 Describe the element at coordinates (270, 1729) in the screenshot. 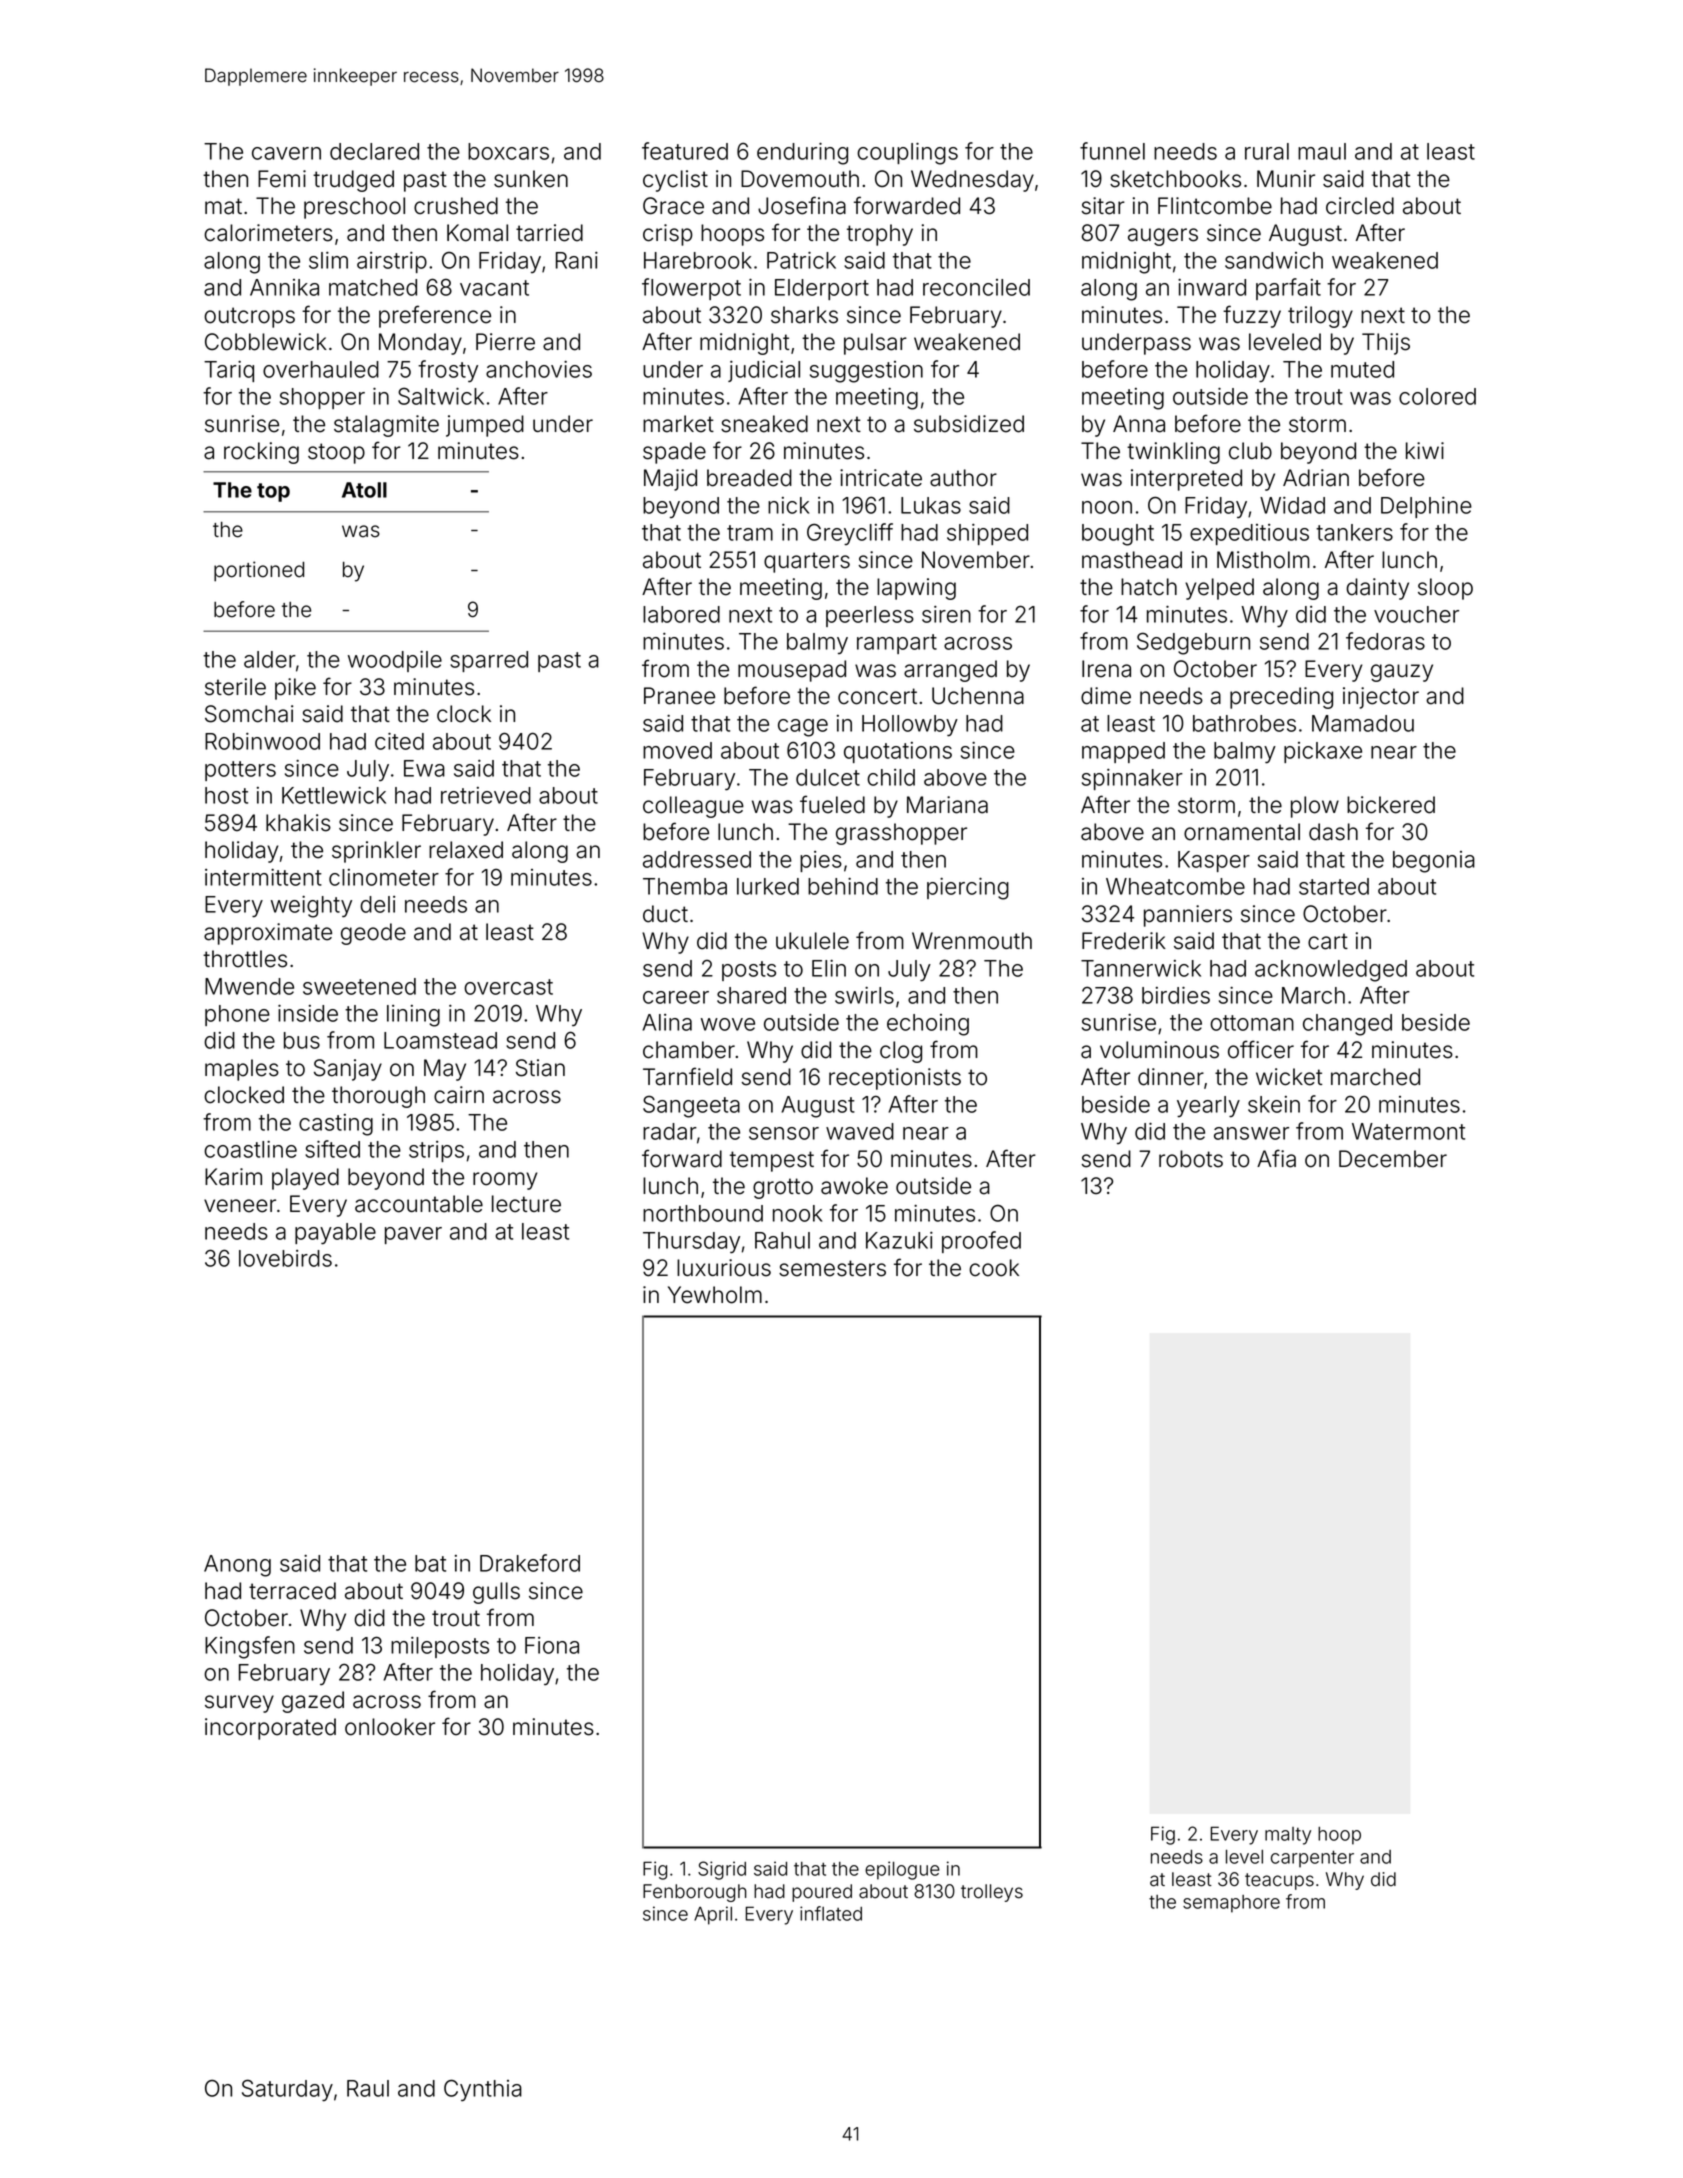

I see `incorporated` at that location.
